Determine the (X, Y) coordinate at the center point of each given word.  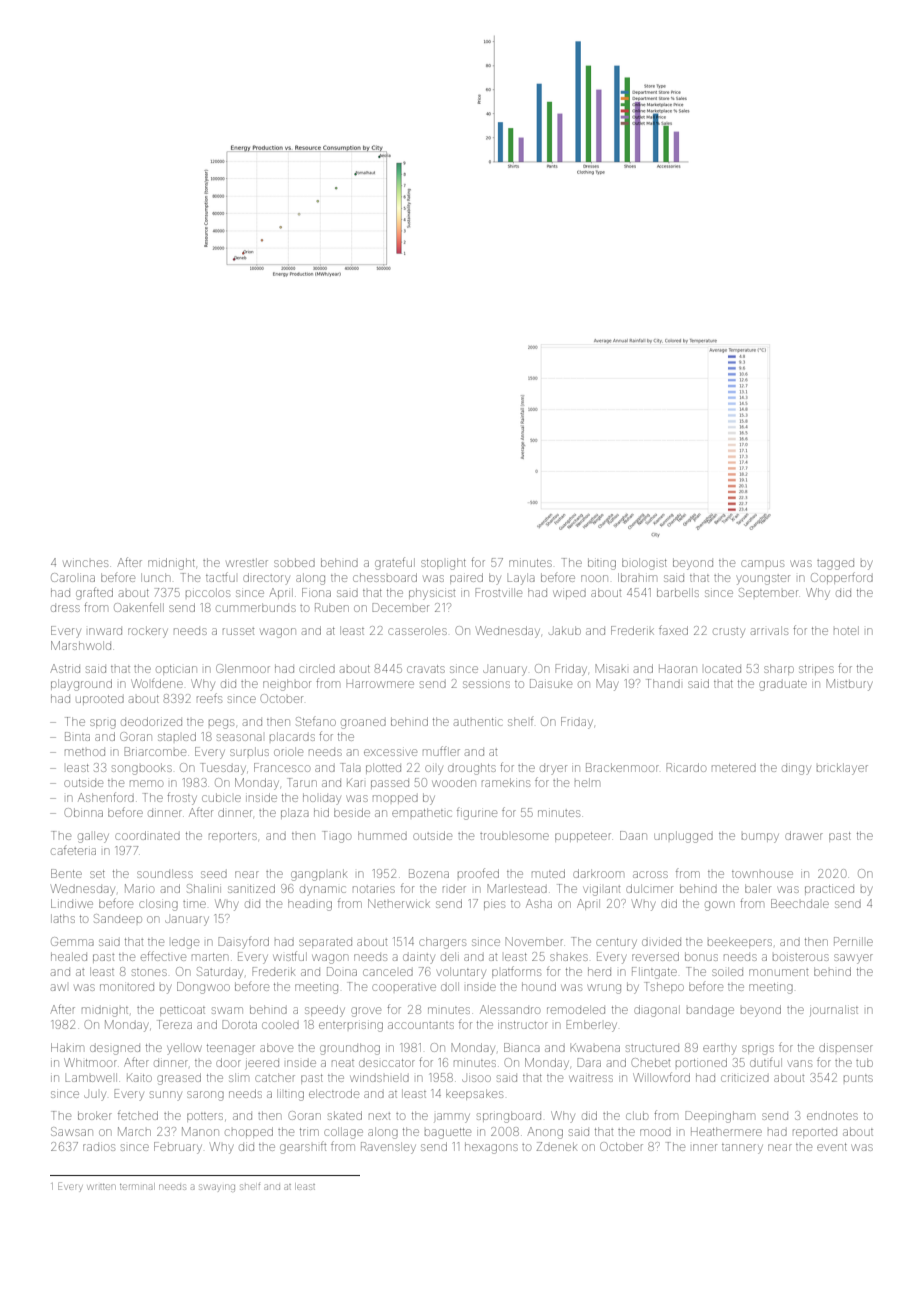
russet (238, 631)
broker (95, 1115)
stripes (816, 670)
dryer (553, 770)
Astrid (65, 668)
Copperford (842, 578)
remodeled (576, 1009)
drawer (804, 835)
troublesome (514, 835)
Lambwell (91, 1077)
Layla (521, 579)
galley (93, 837)
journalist (834, 1010)
